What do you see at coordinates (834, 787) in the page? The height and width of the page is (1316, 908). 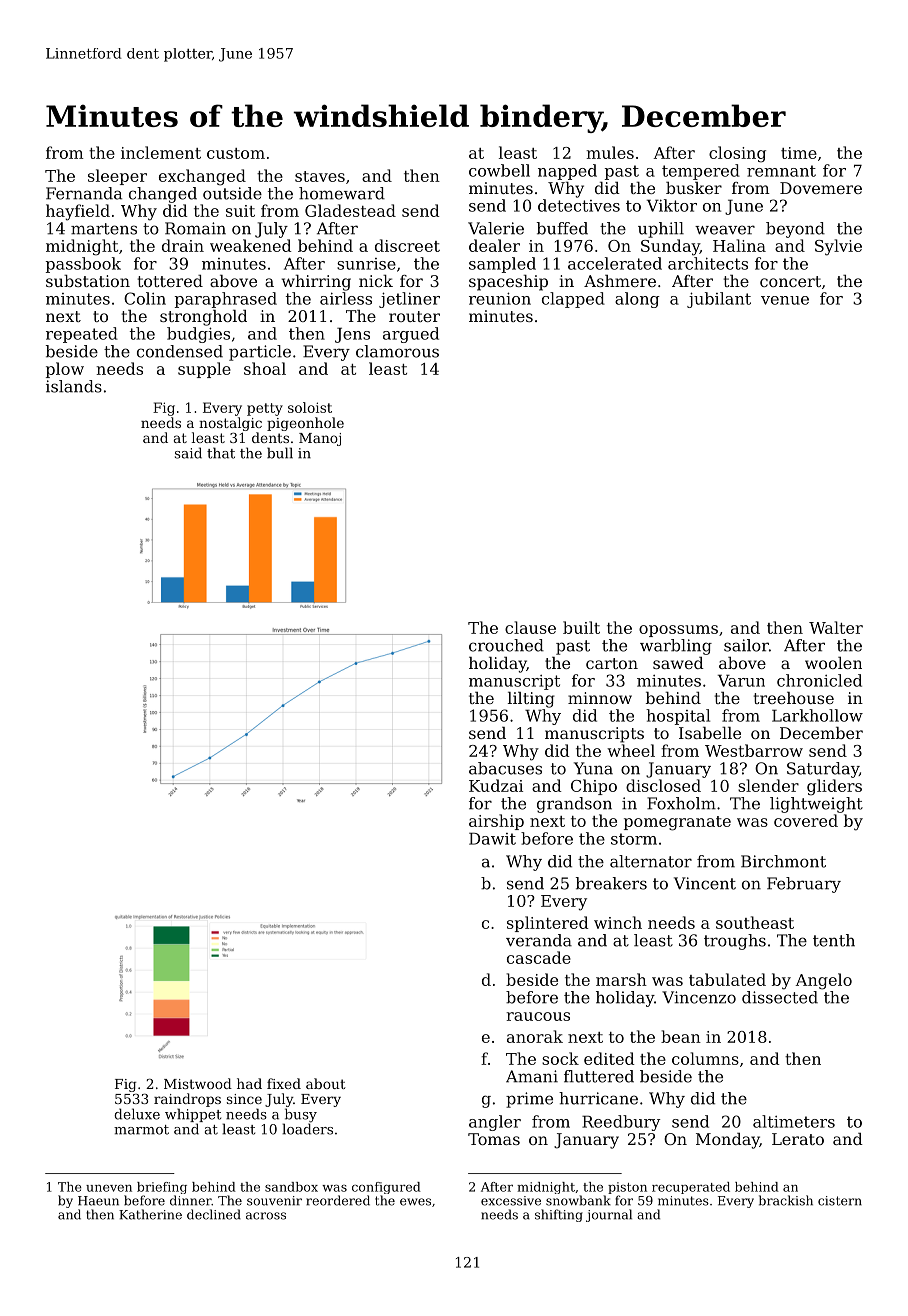 I see `gliders` at bounding box center [834, 787].
